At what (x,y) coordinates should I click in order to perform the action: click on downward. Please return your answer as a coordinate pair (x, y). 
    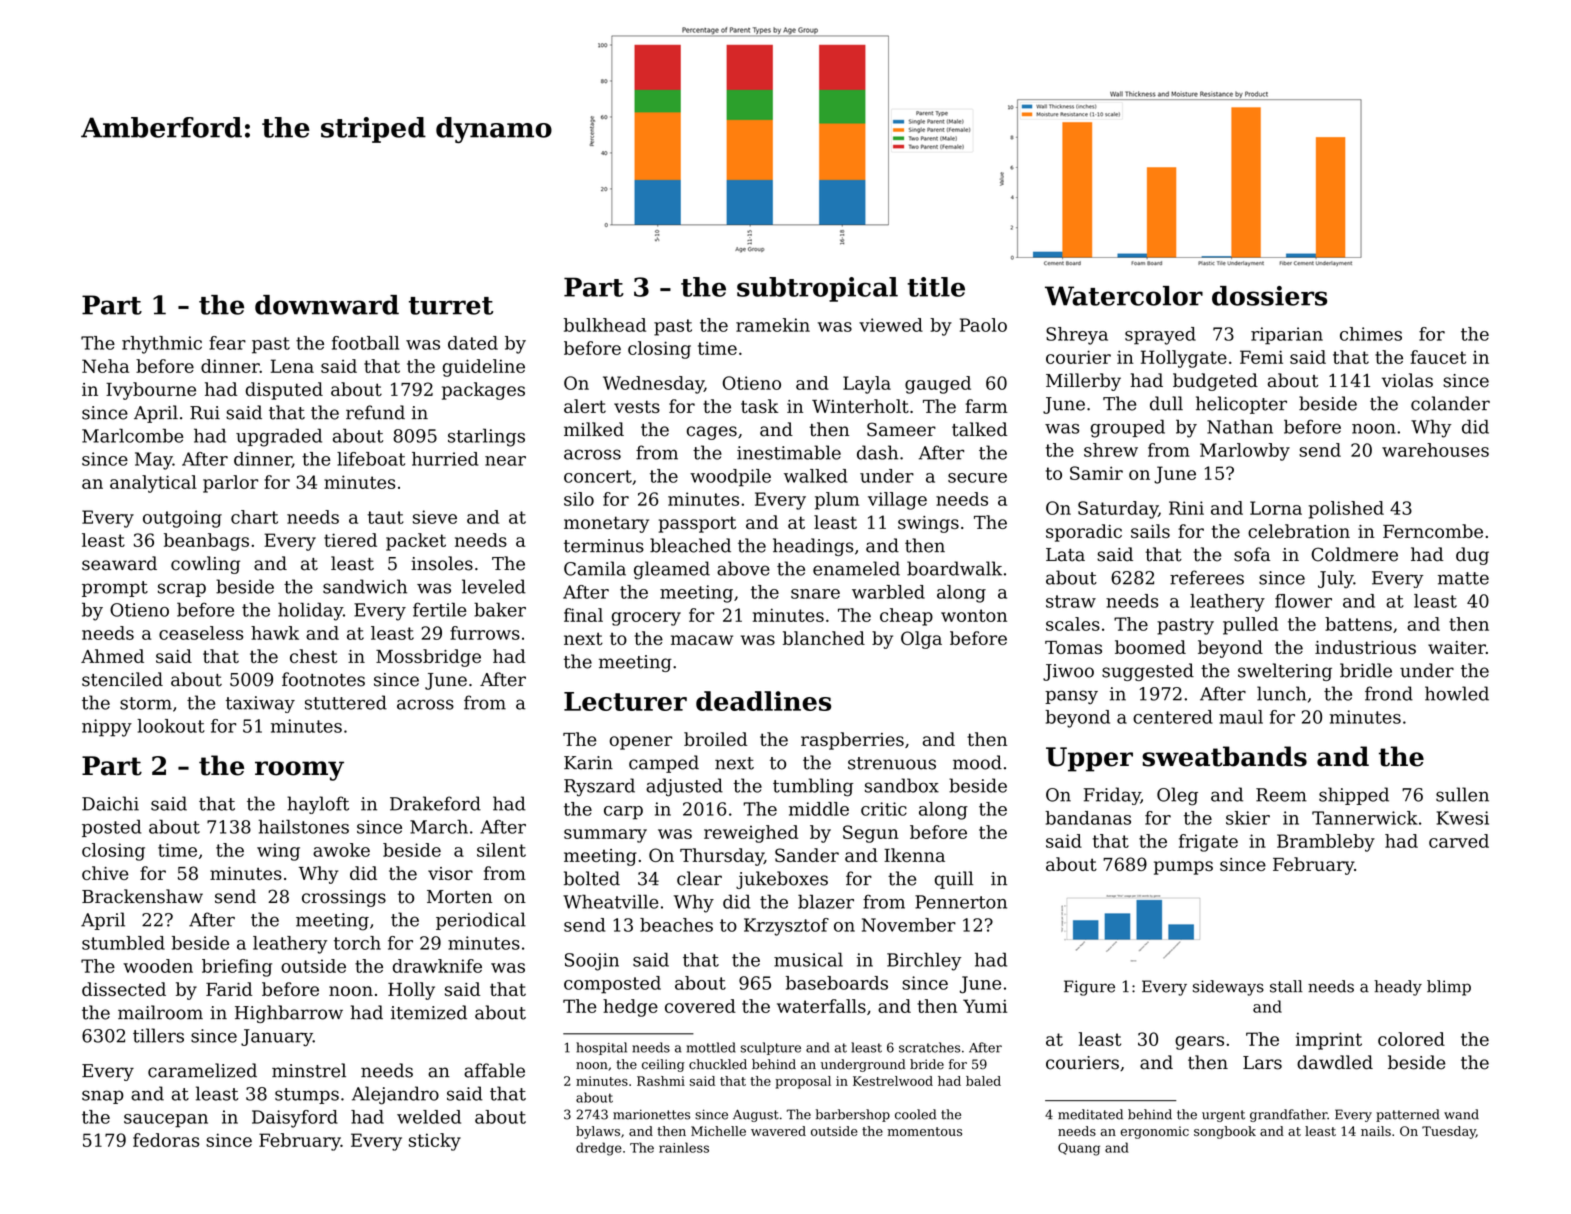
    Looking at the image, I should click on (327, 305).
